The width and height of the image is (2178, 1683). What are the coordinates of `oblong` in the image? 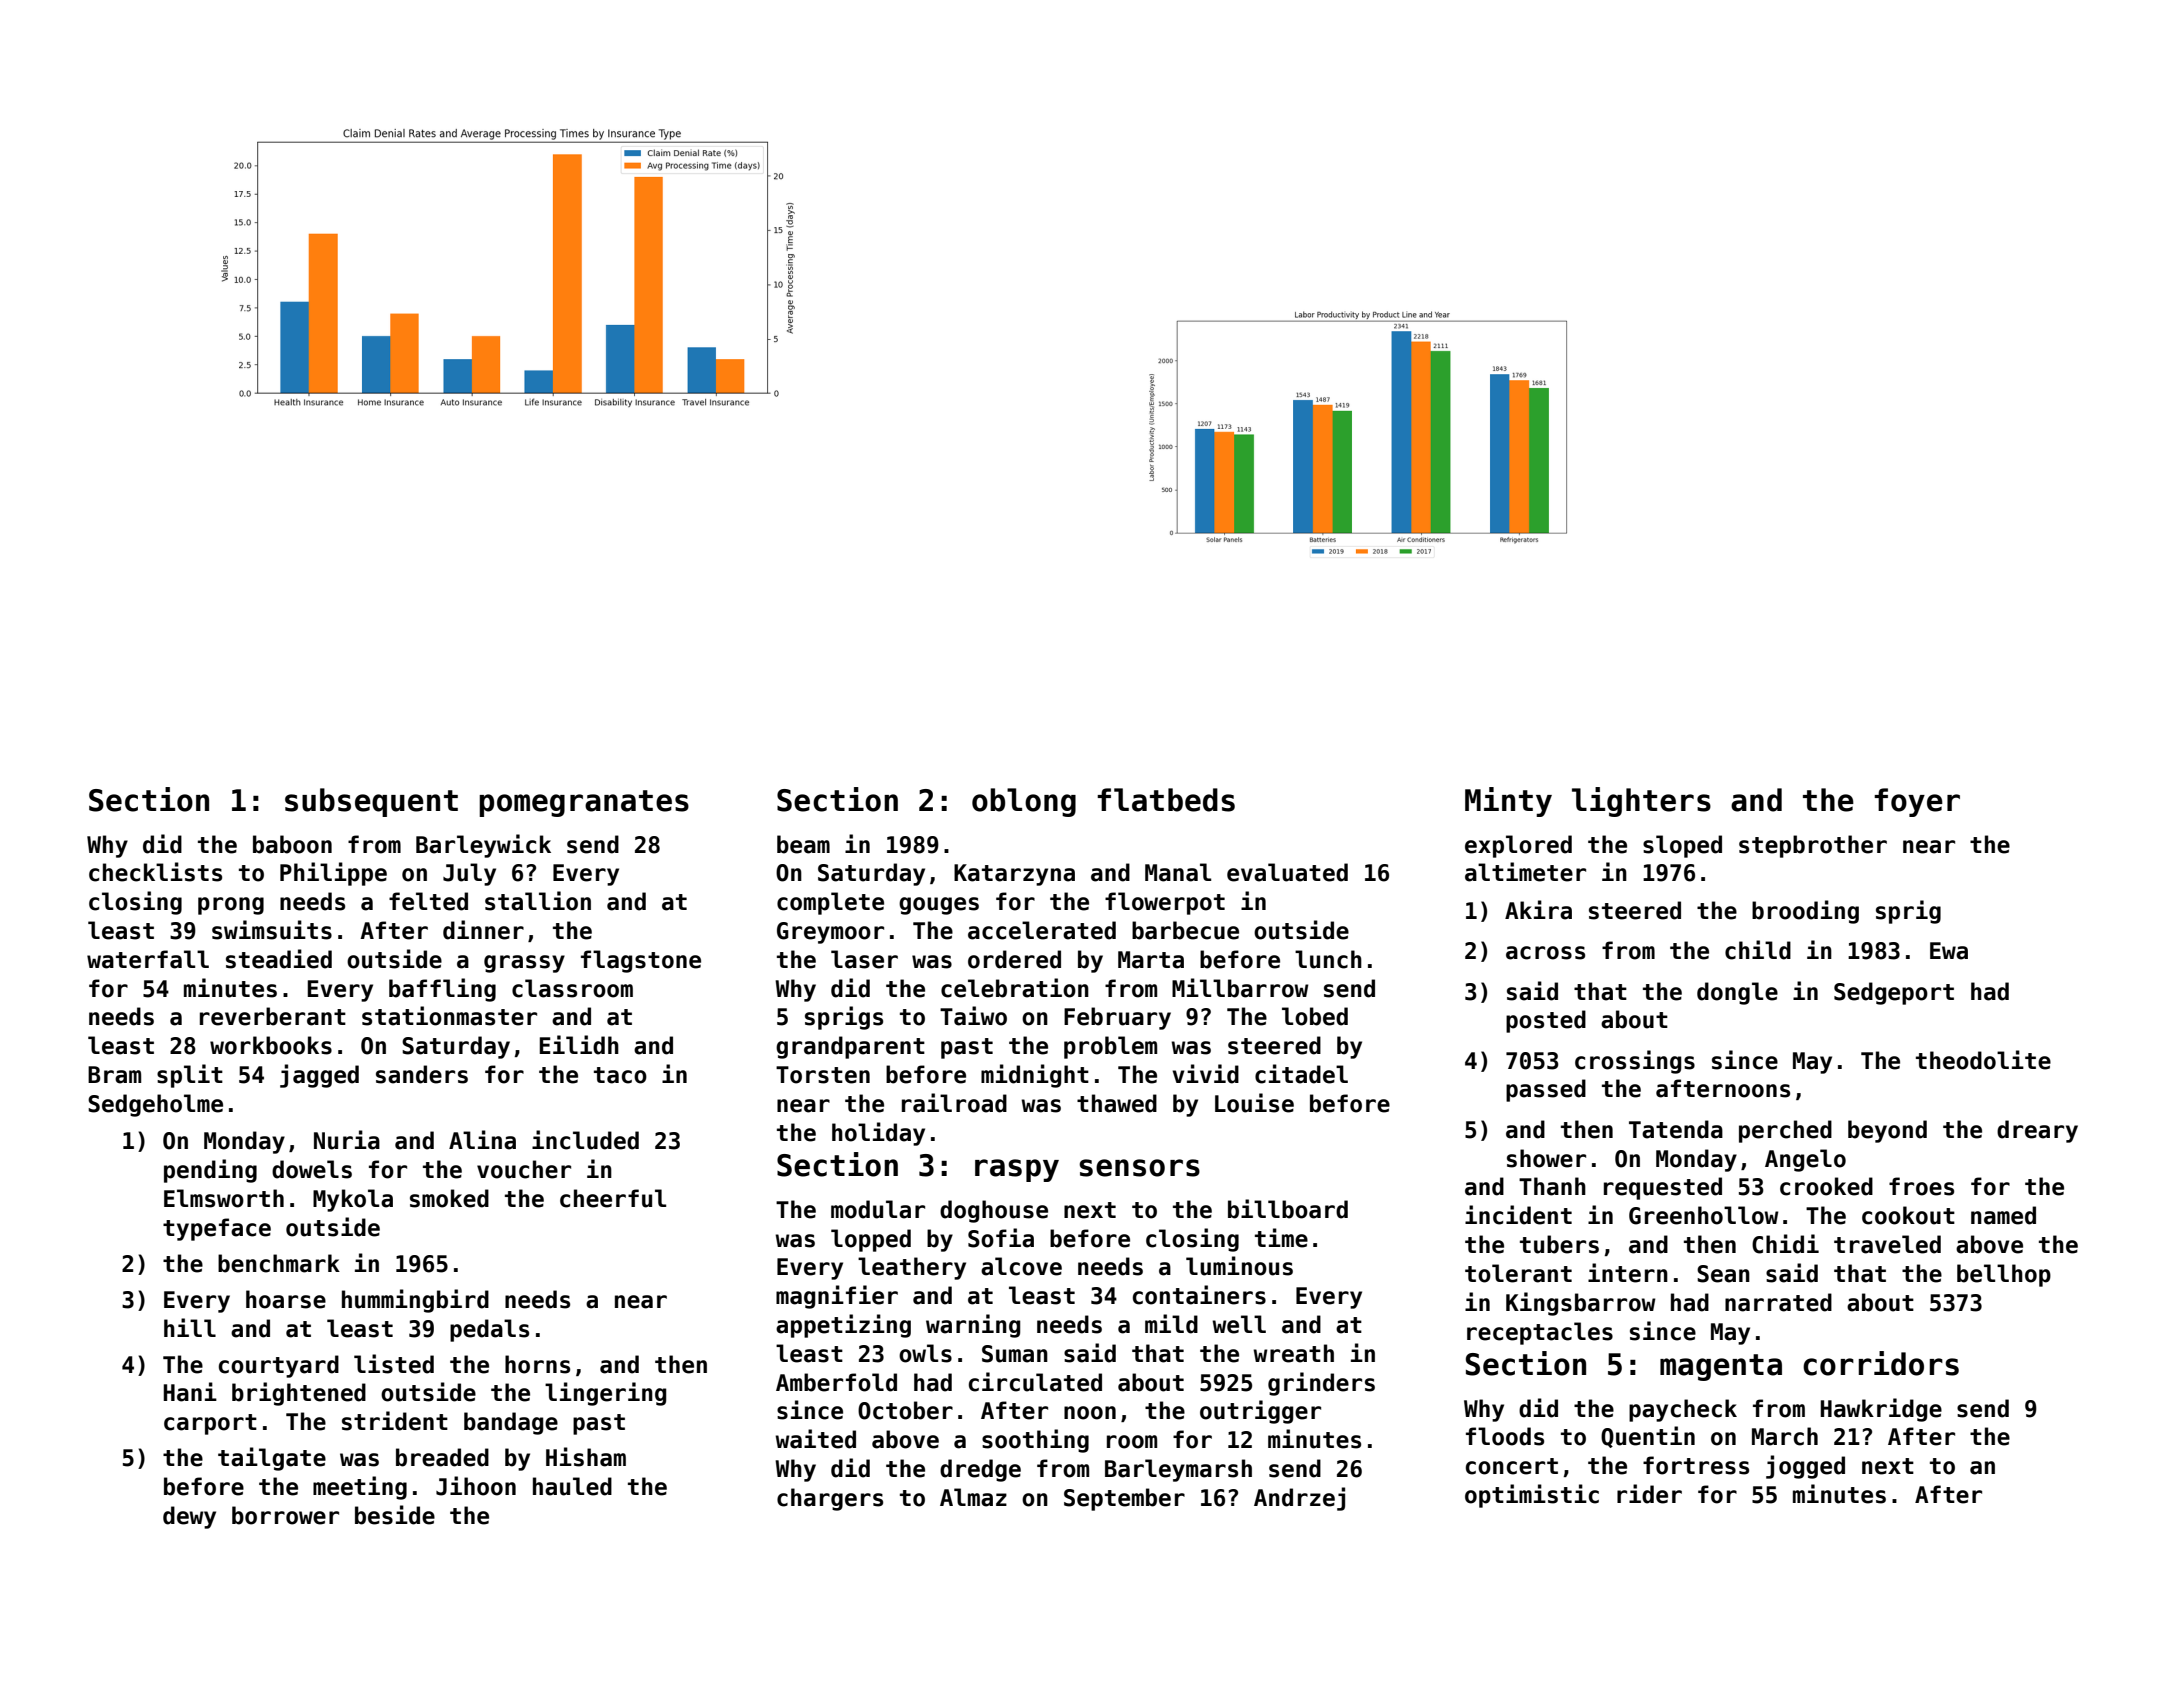 It's located at (1024, 802).
